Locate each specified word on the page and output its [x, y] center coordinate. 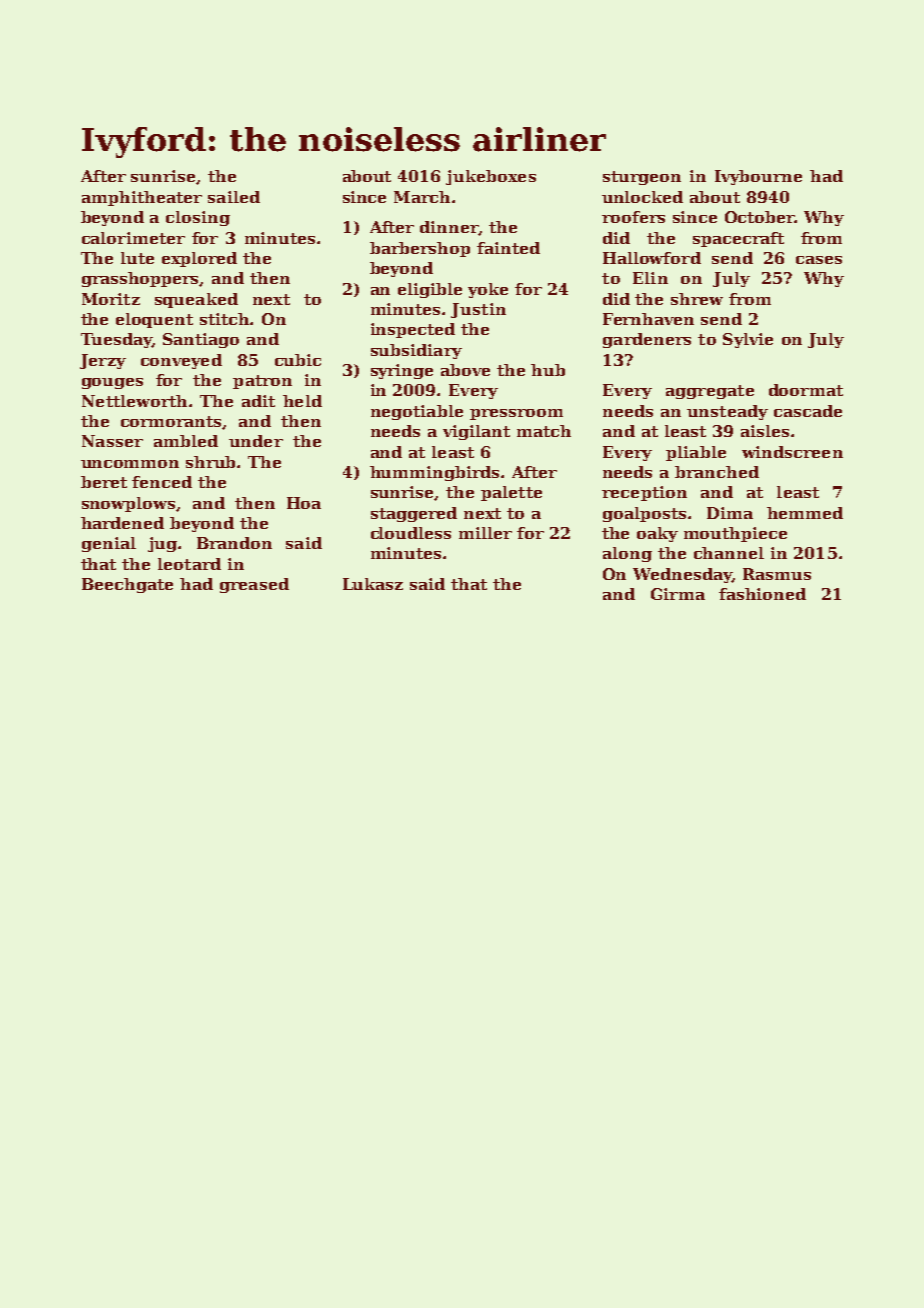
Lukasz [373, 584]
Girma [678, 594]
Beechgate [127, 585]
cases [819, 260]
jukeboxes [491, 177]
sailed [234, 197]
